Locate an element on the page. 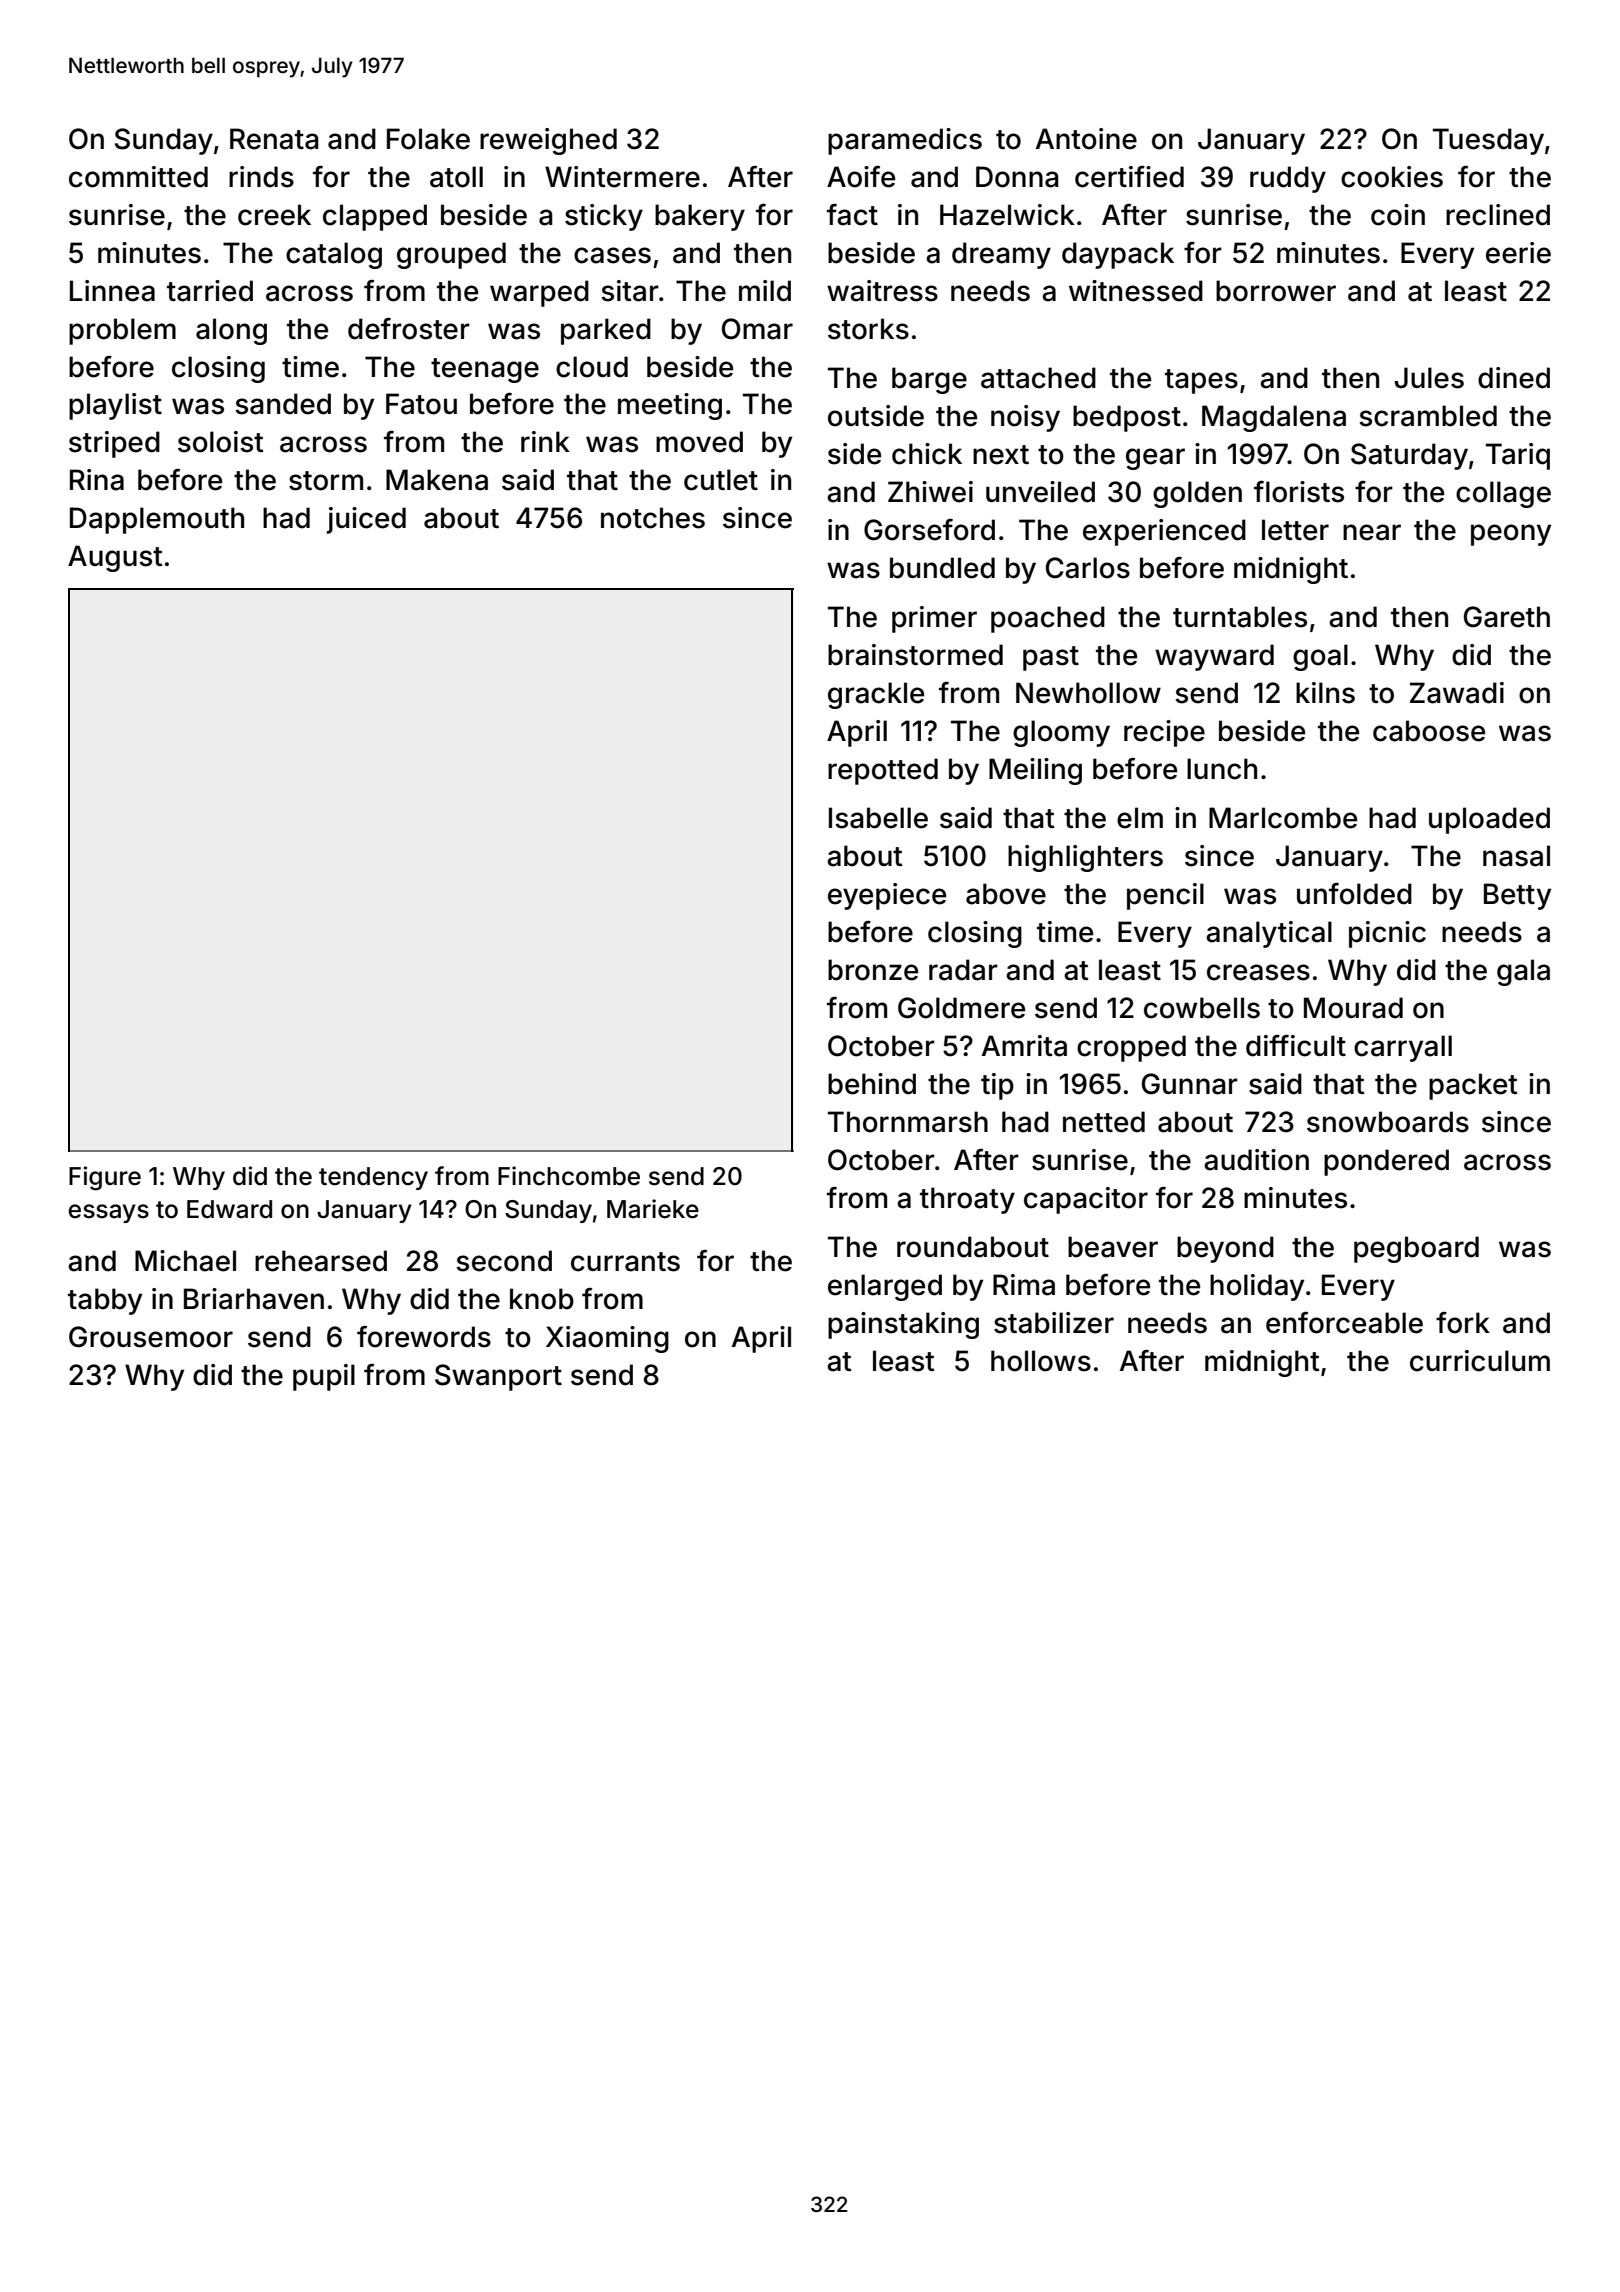  soloist is located at coordinates (221, 442).
